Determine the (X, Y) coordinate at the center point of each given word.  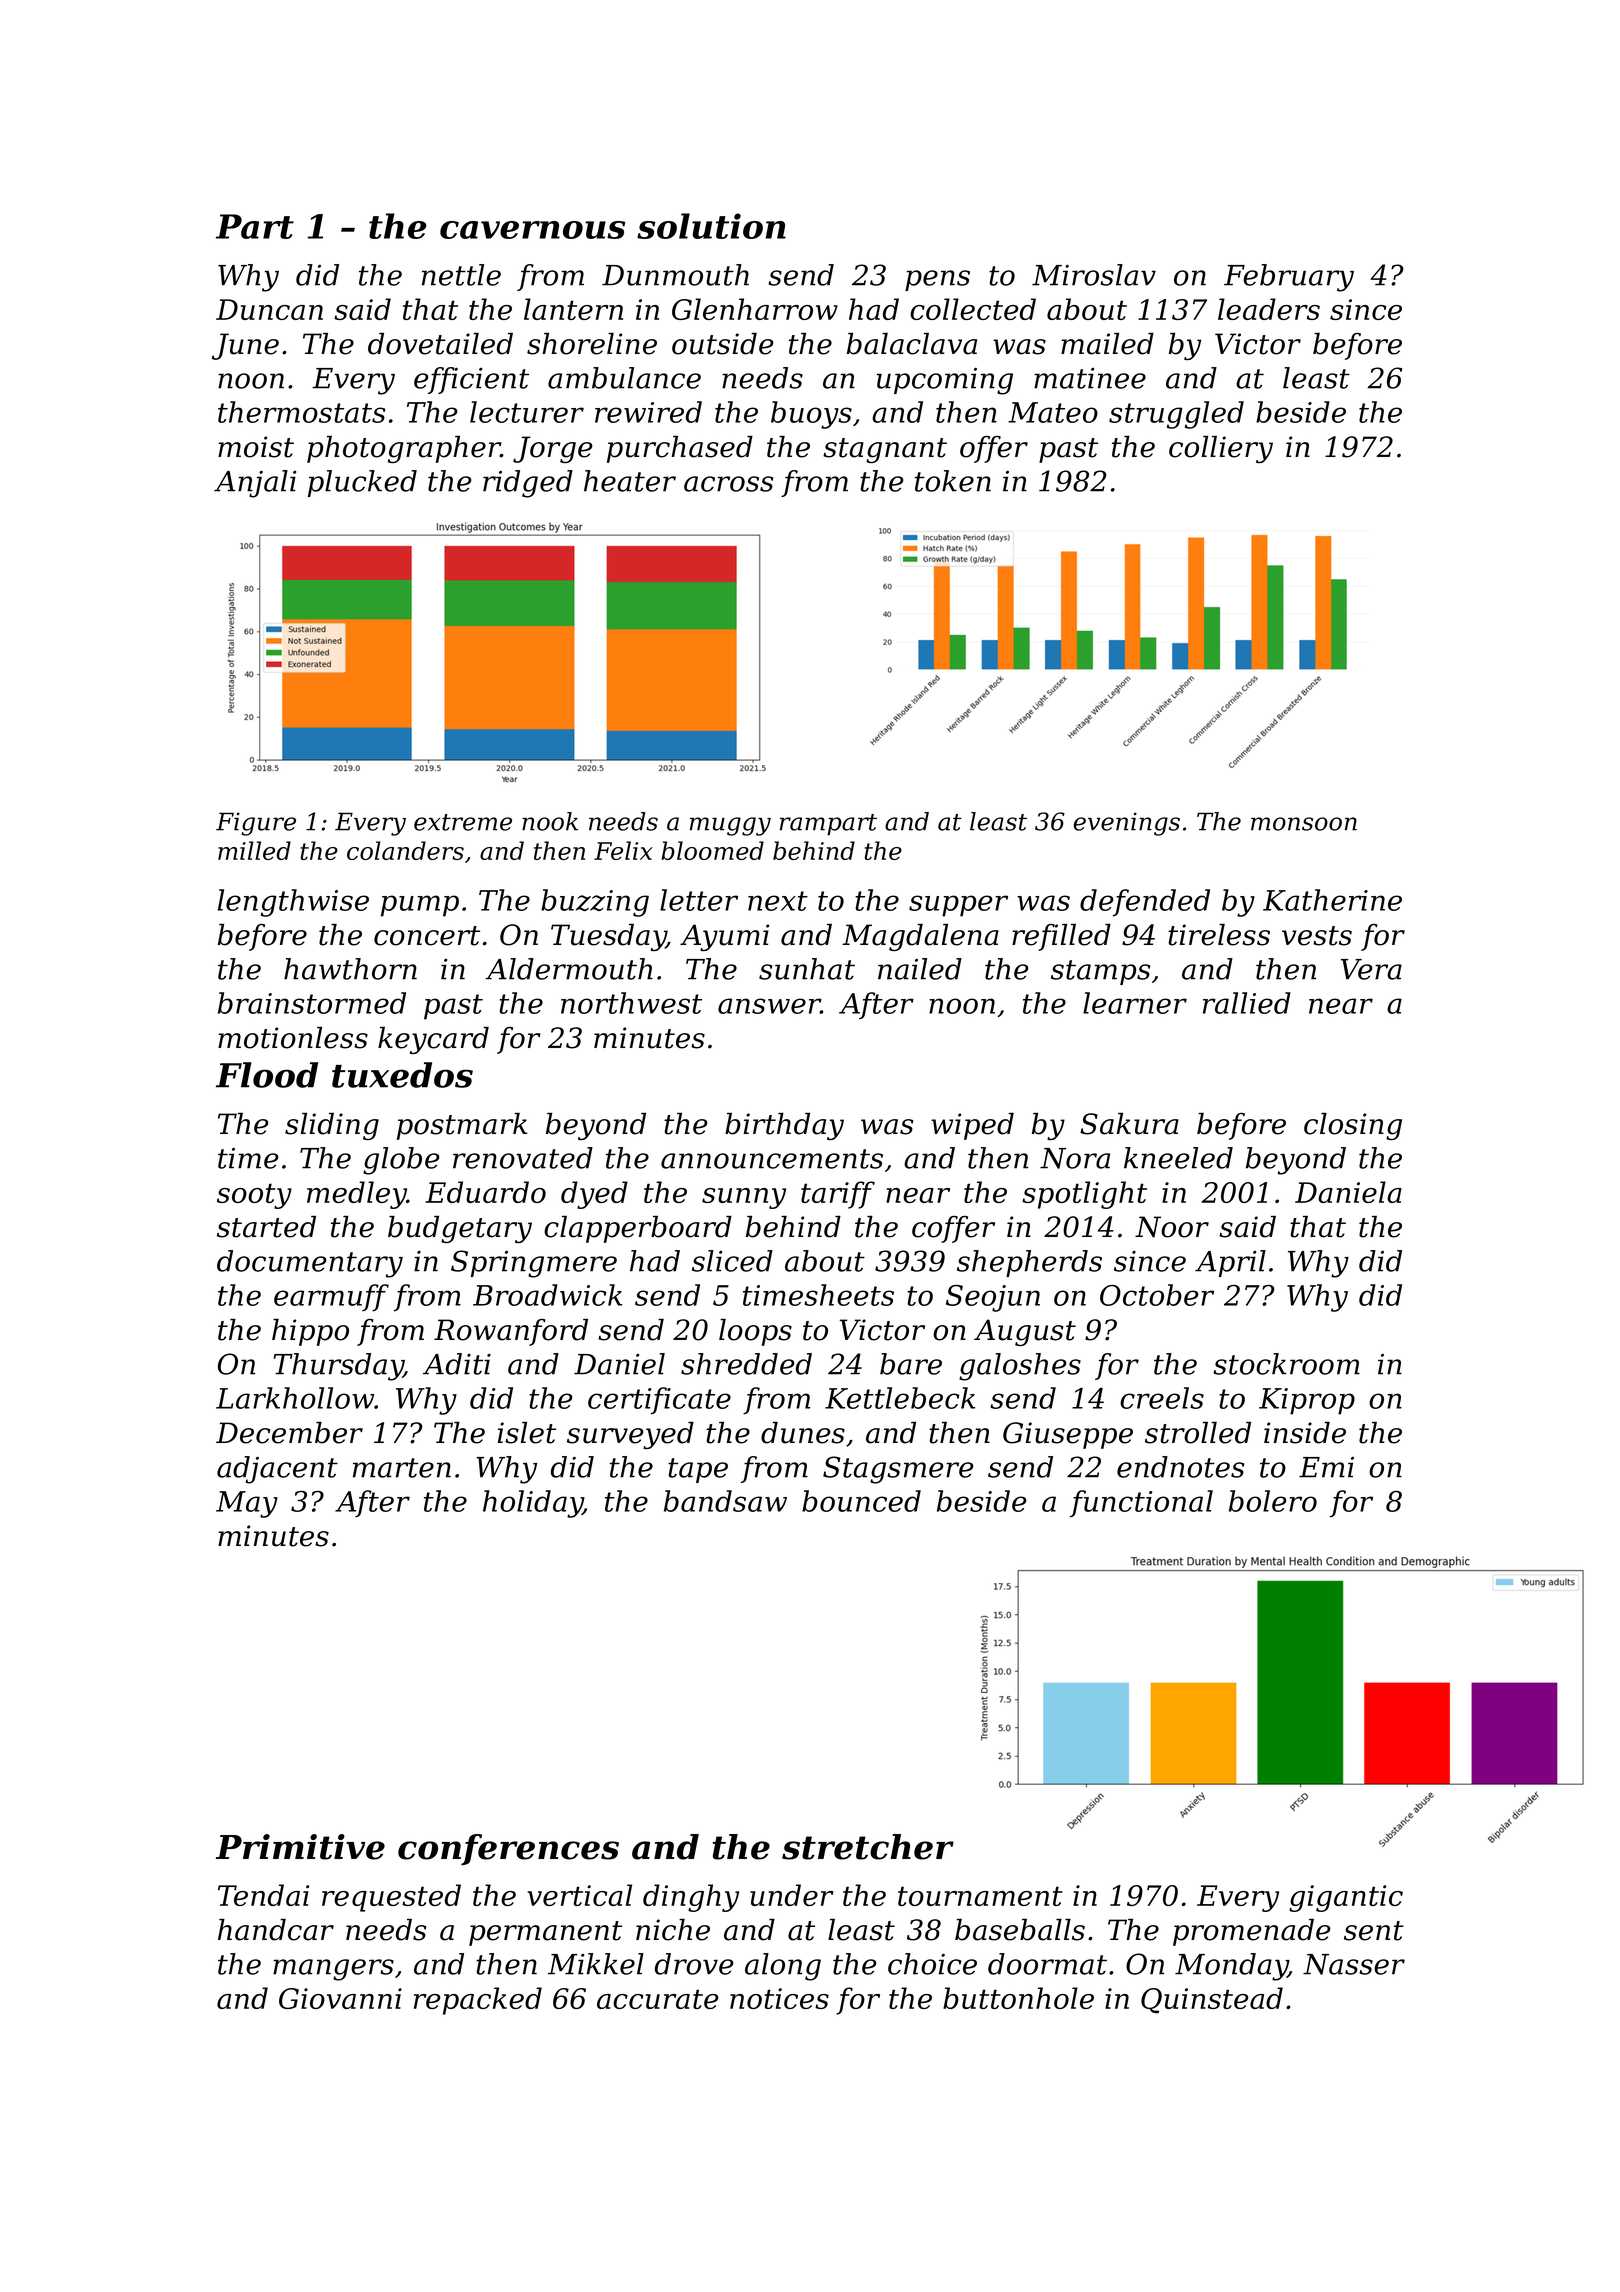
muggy (730, 826)
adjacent (277, 1470)
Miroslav (1094, 275)
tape (698, 1470)
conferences (508, 1849)
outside (722, 344)
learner (1135, 1003)
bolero (1273, 1501)
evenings (1127, 824)
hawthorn (350, 969)
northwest (631, 1003)
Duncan (269, 309)
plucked (362, 483)
